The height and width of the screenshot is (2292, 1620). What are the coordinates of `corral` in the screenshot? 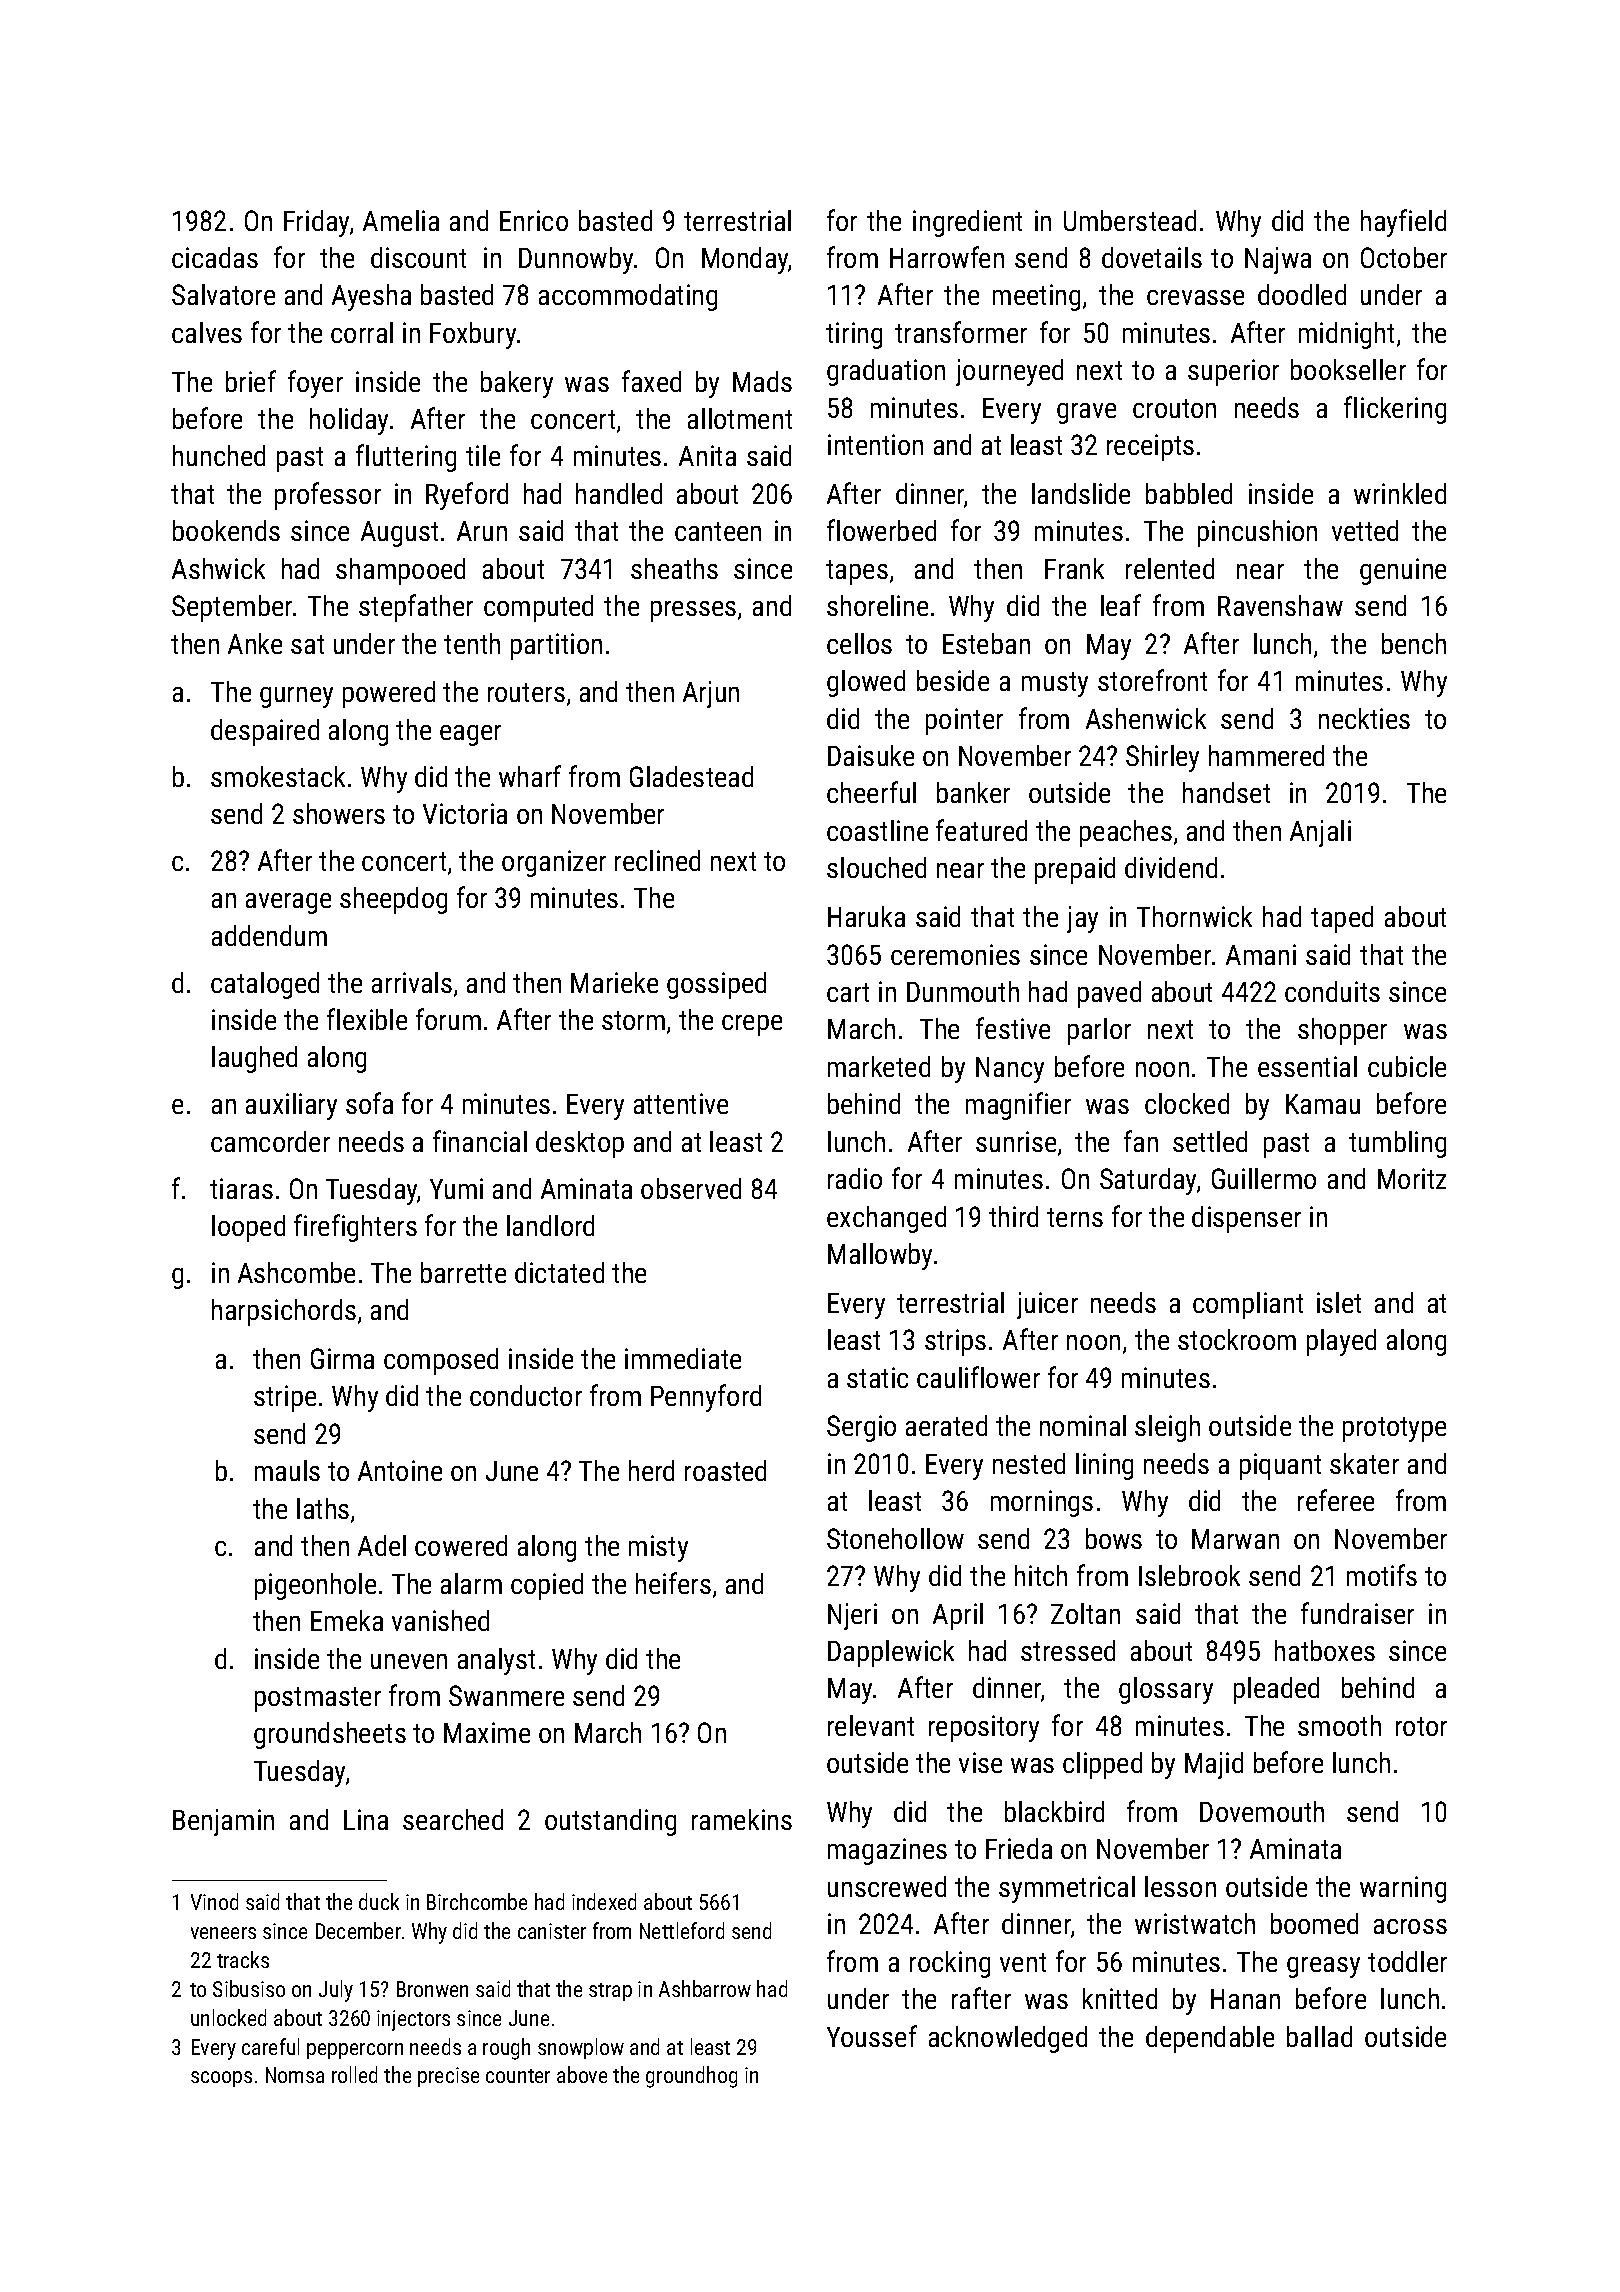 It's located at (362, 332).
